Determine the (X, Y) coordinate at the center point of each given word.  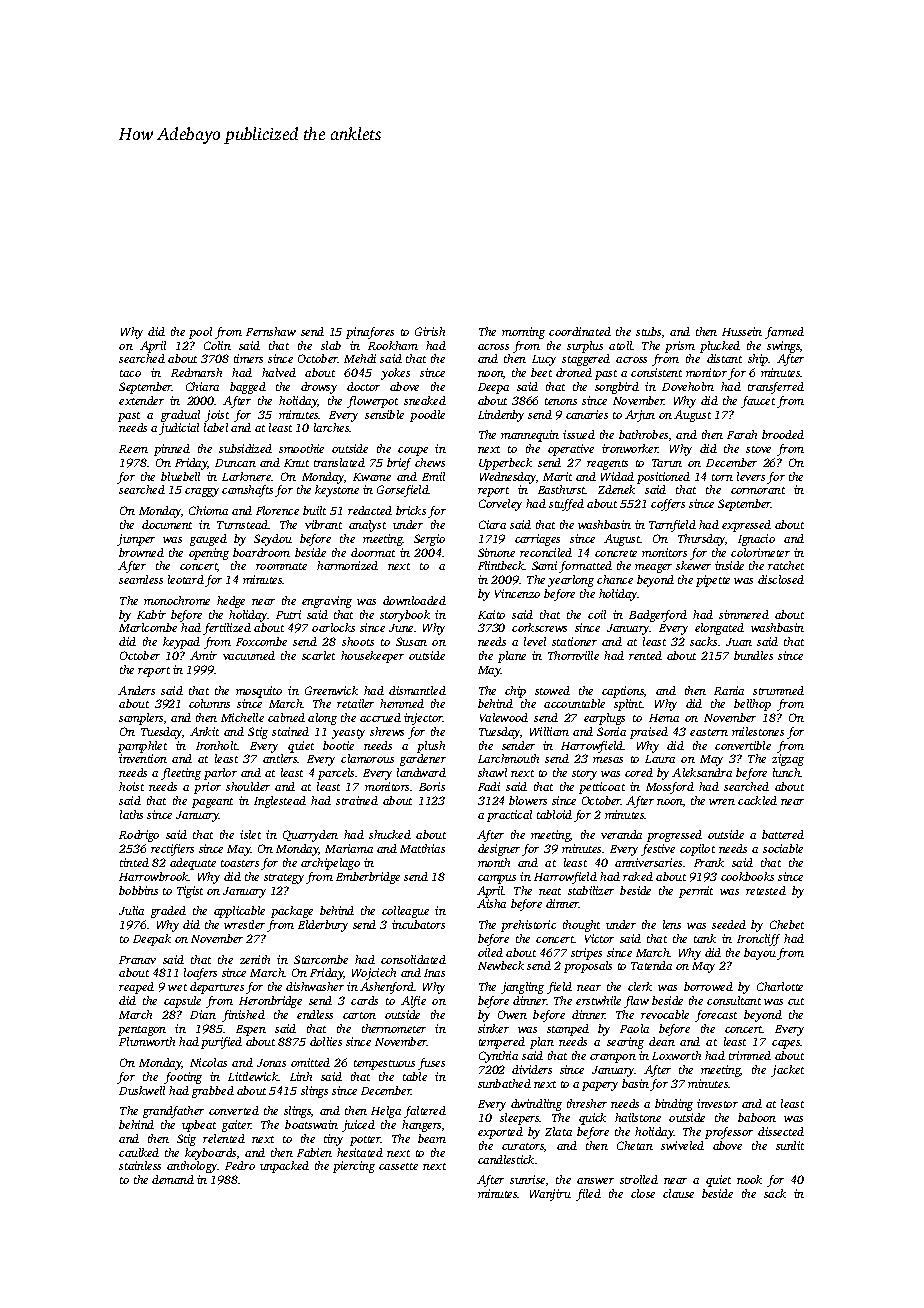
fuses (431, 1064)
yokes (395, 374)
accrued (380, 717)
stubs (648, 331)
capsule (182, 1002)
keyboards (210, 1154)
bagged (248, 388)
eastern (709, 732)
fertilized (227, 629)
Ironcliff (758, 940)
